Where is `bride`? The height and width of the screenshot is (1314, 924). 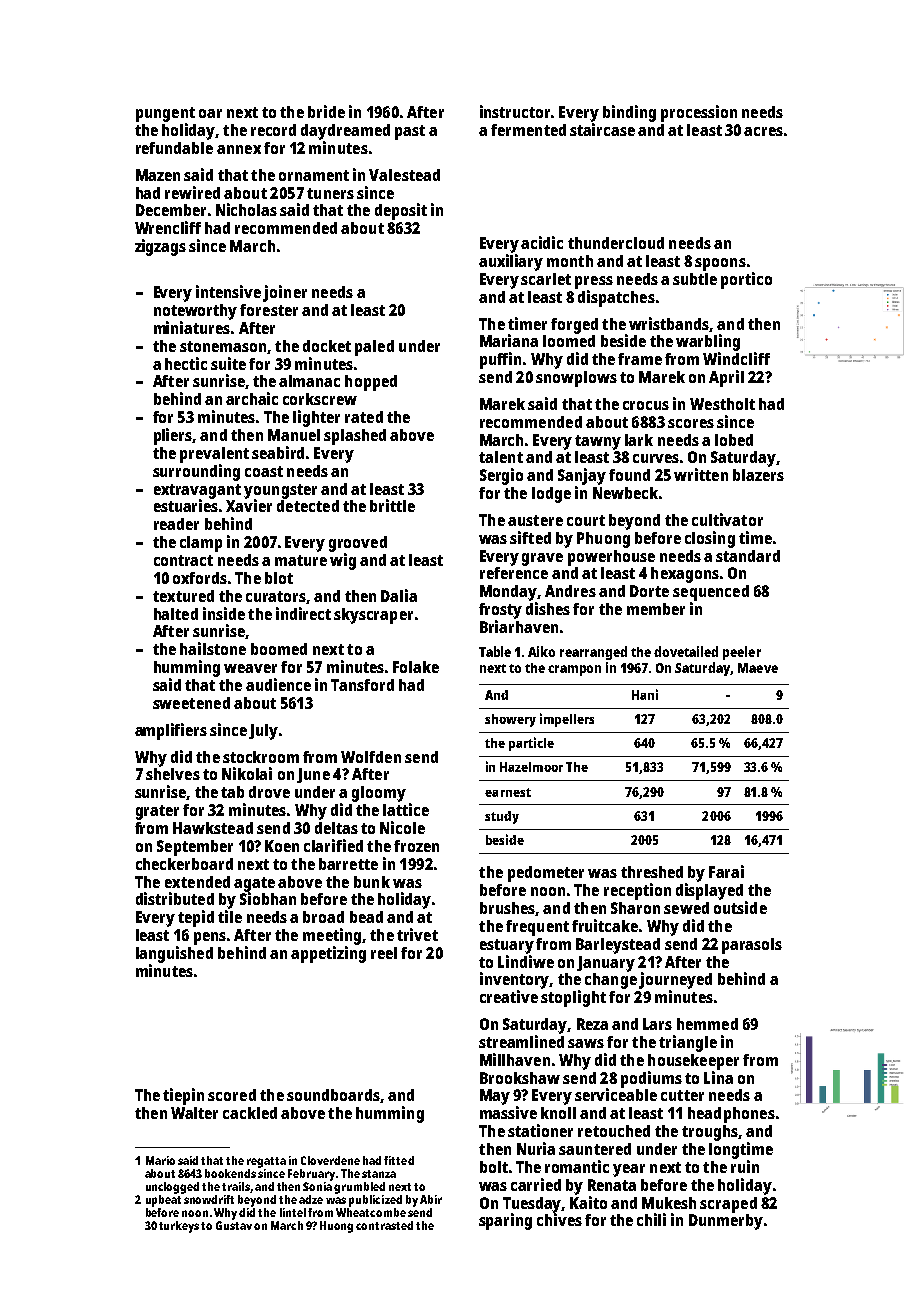
bride is located at coordinates (326, 111).
